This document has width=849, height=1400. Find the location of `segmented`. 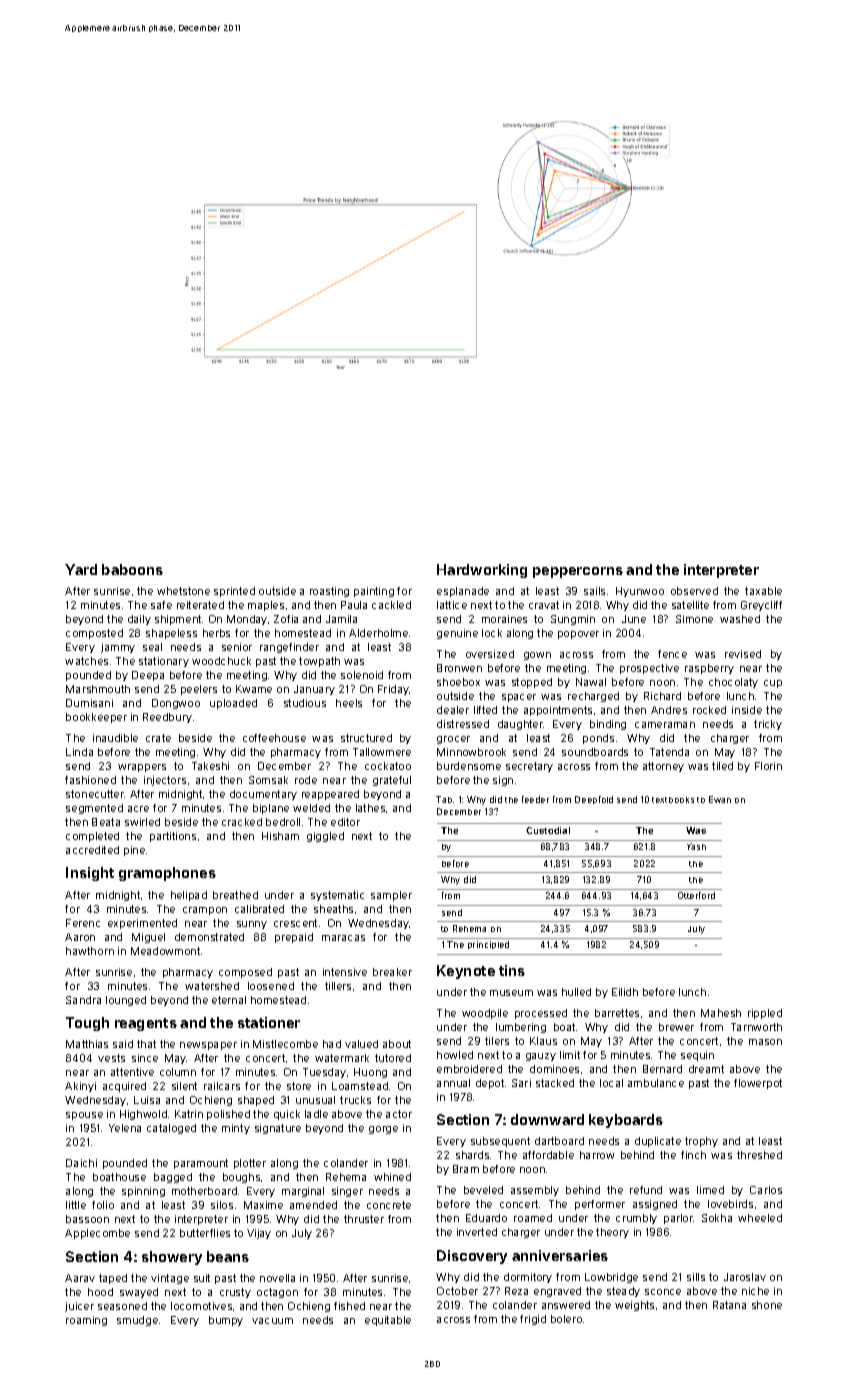

segmented is located at coordinates (94, 809).
